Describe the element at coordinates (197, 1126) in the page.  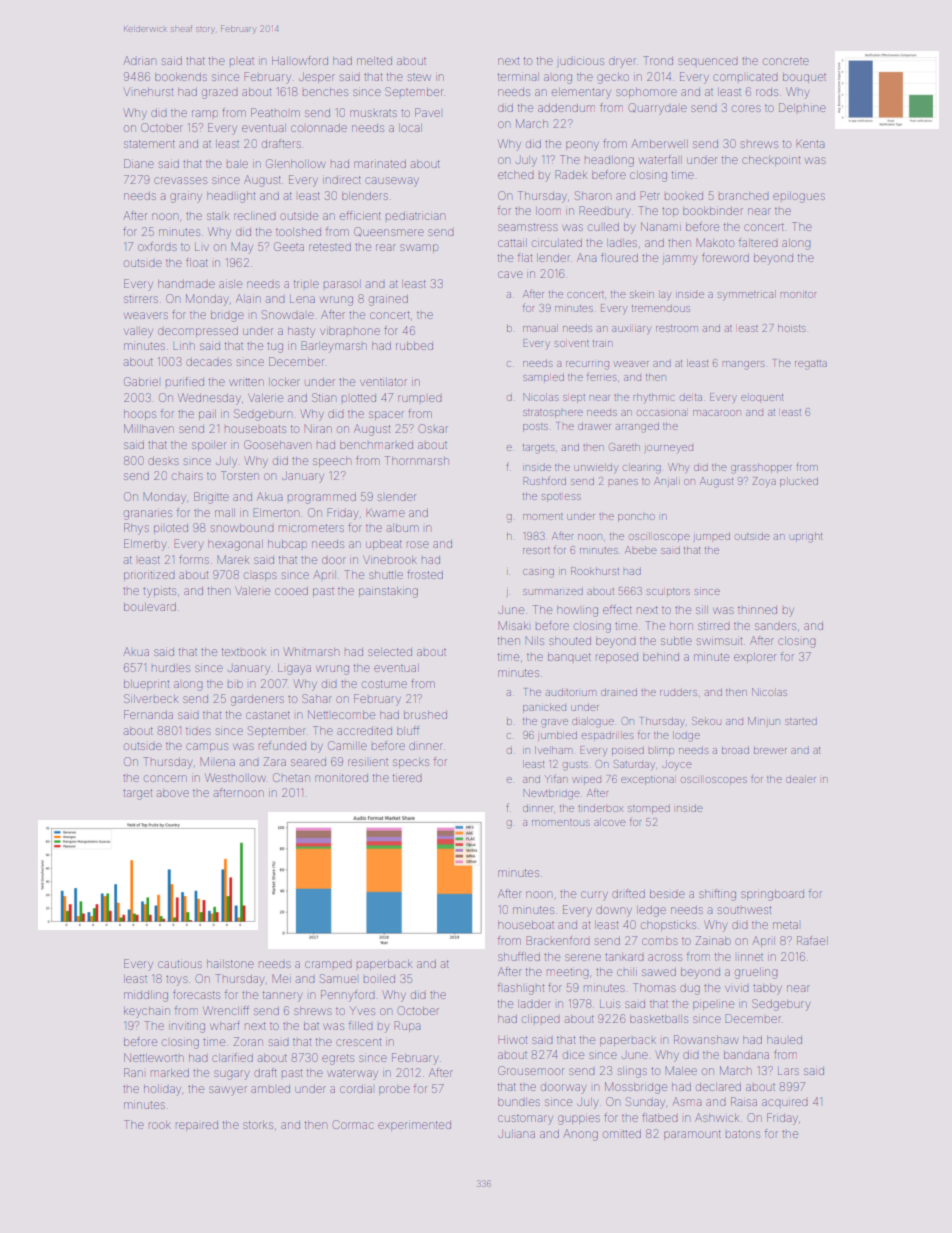
I see `repaired` at that location.
